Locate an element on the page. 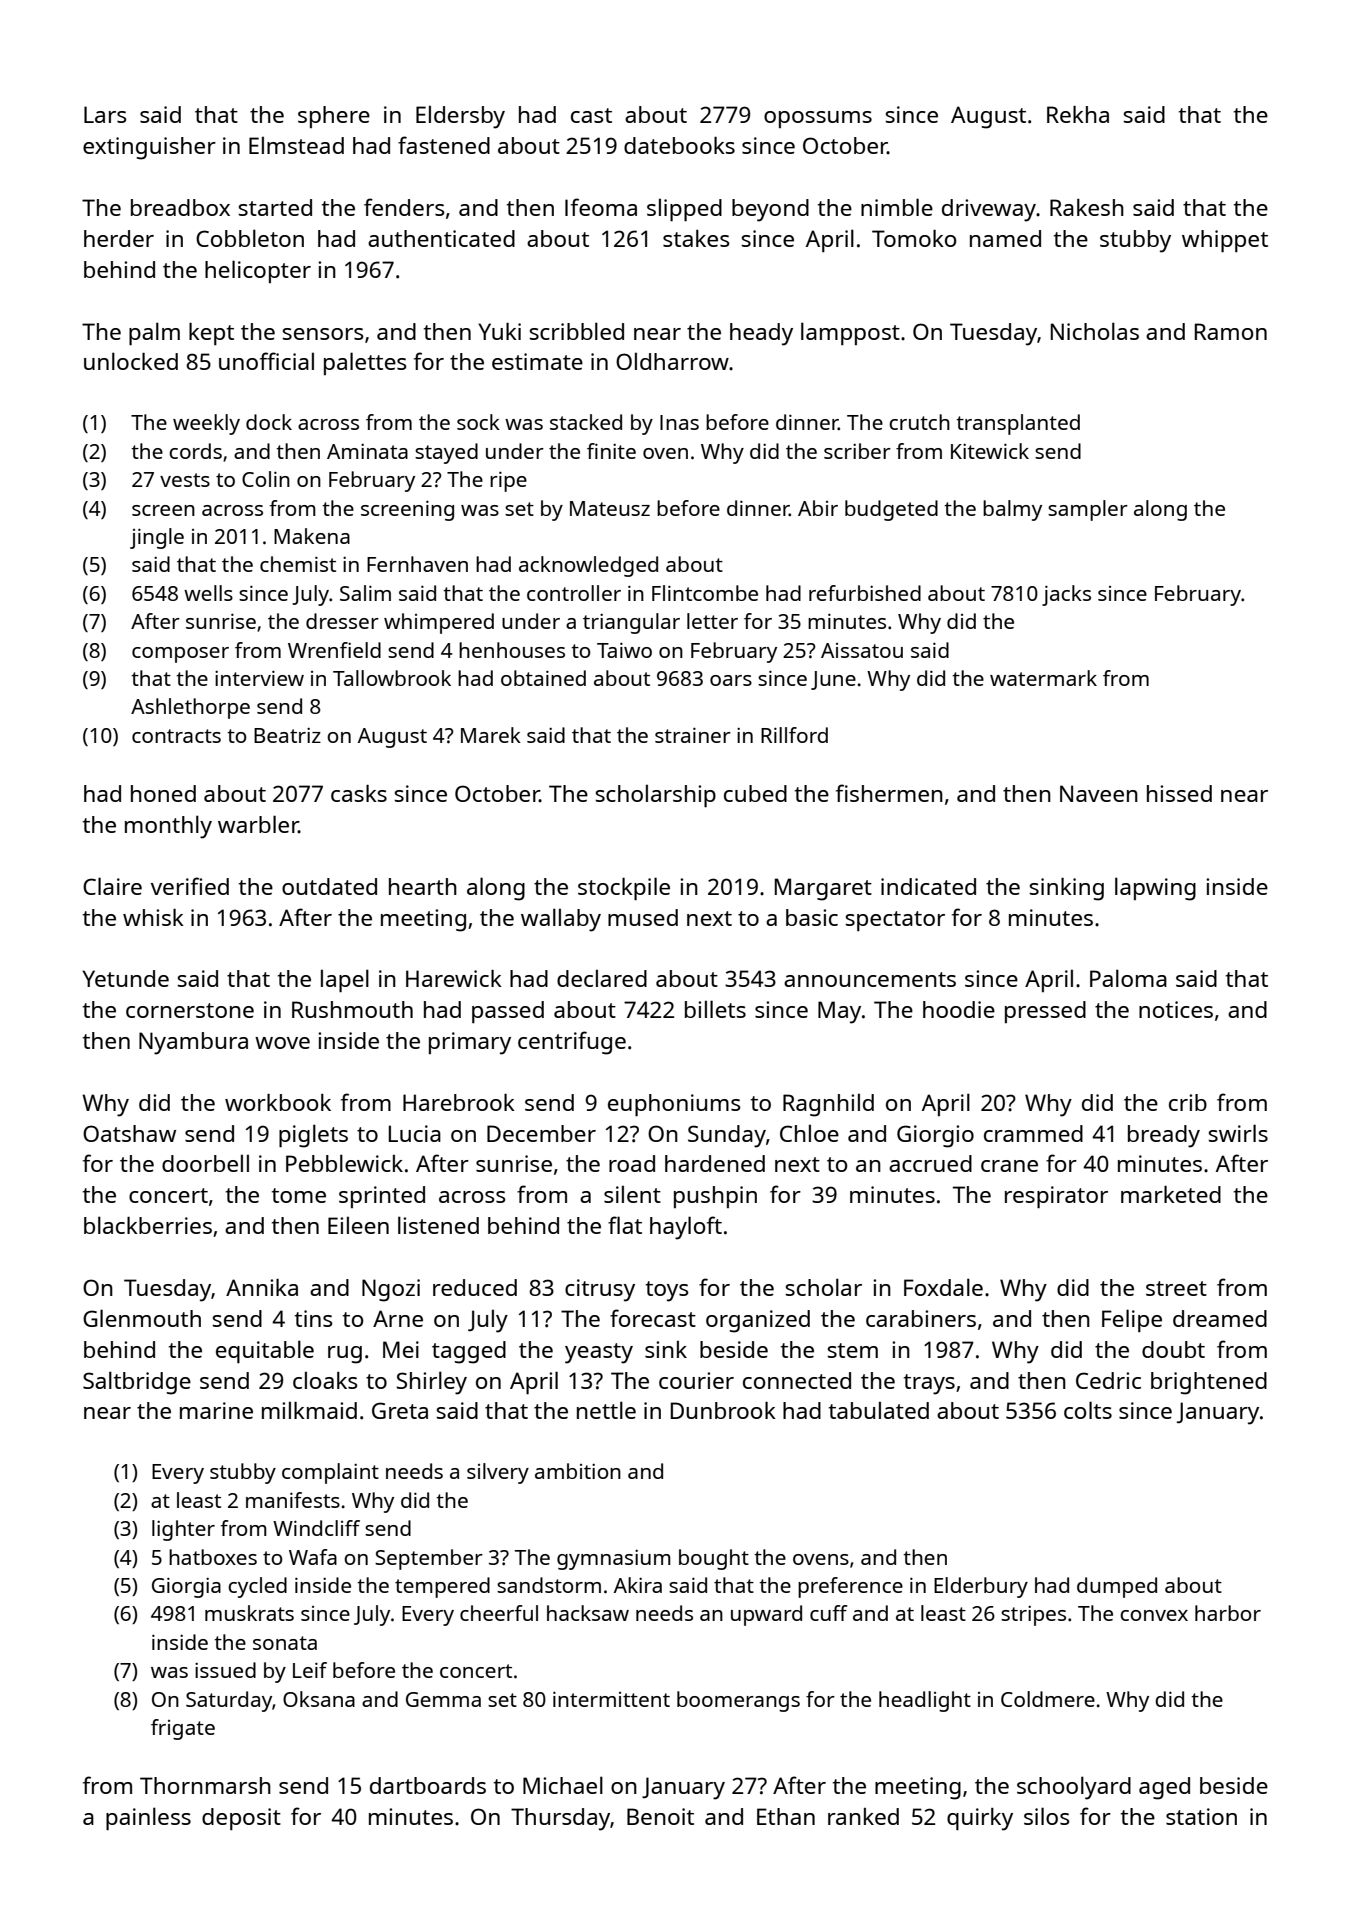 This image has width=1351, height=1911. Giorgia is located at coordinates (186, 1587).
